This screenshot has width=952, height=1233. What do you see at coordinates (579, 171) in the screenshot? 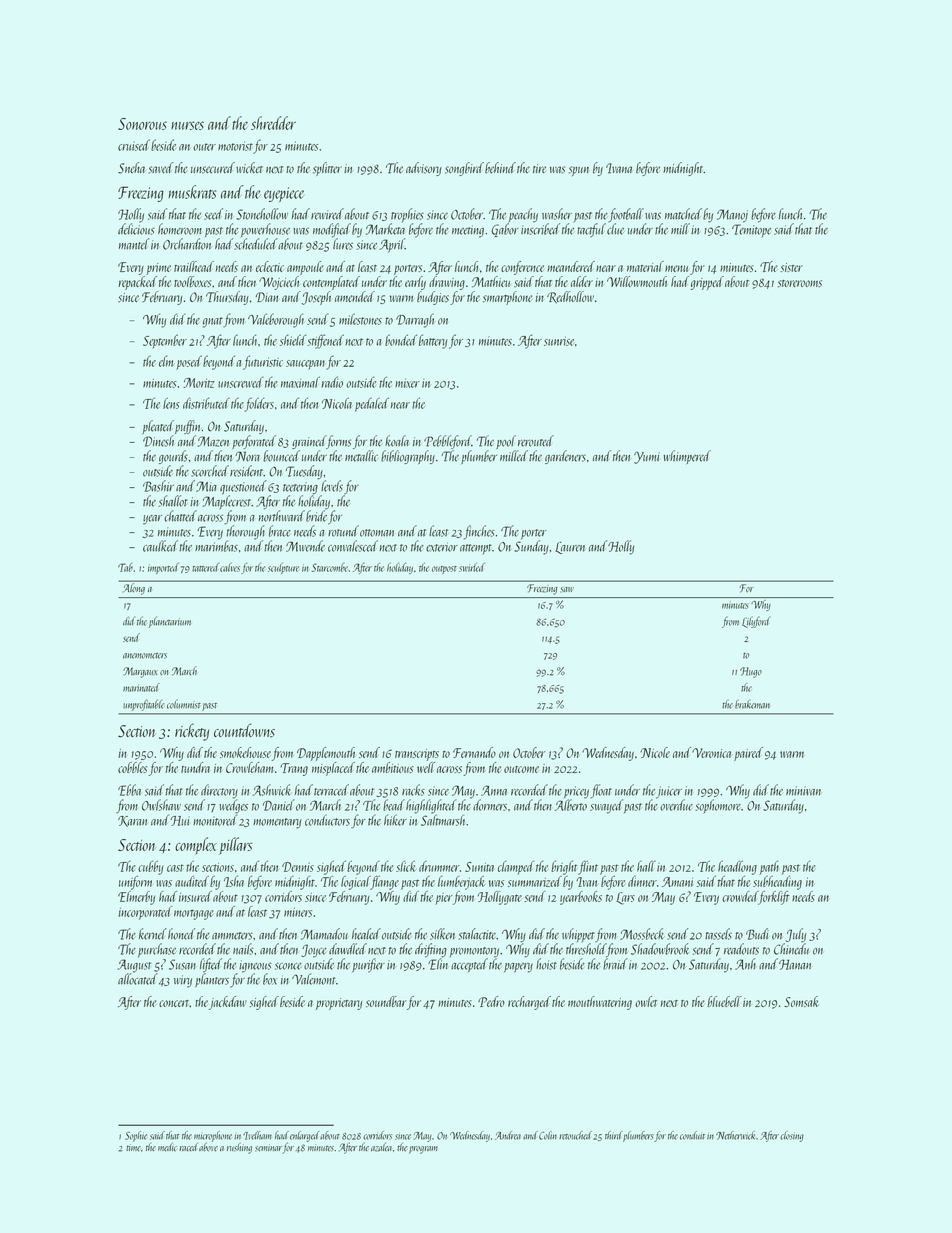
I see `spun` at bounding box center [579, 171].
